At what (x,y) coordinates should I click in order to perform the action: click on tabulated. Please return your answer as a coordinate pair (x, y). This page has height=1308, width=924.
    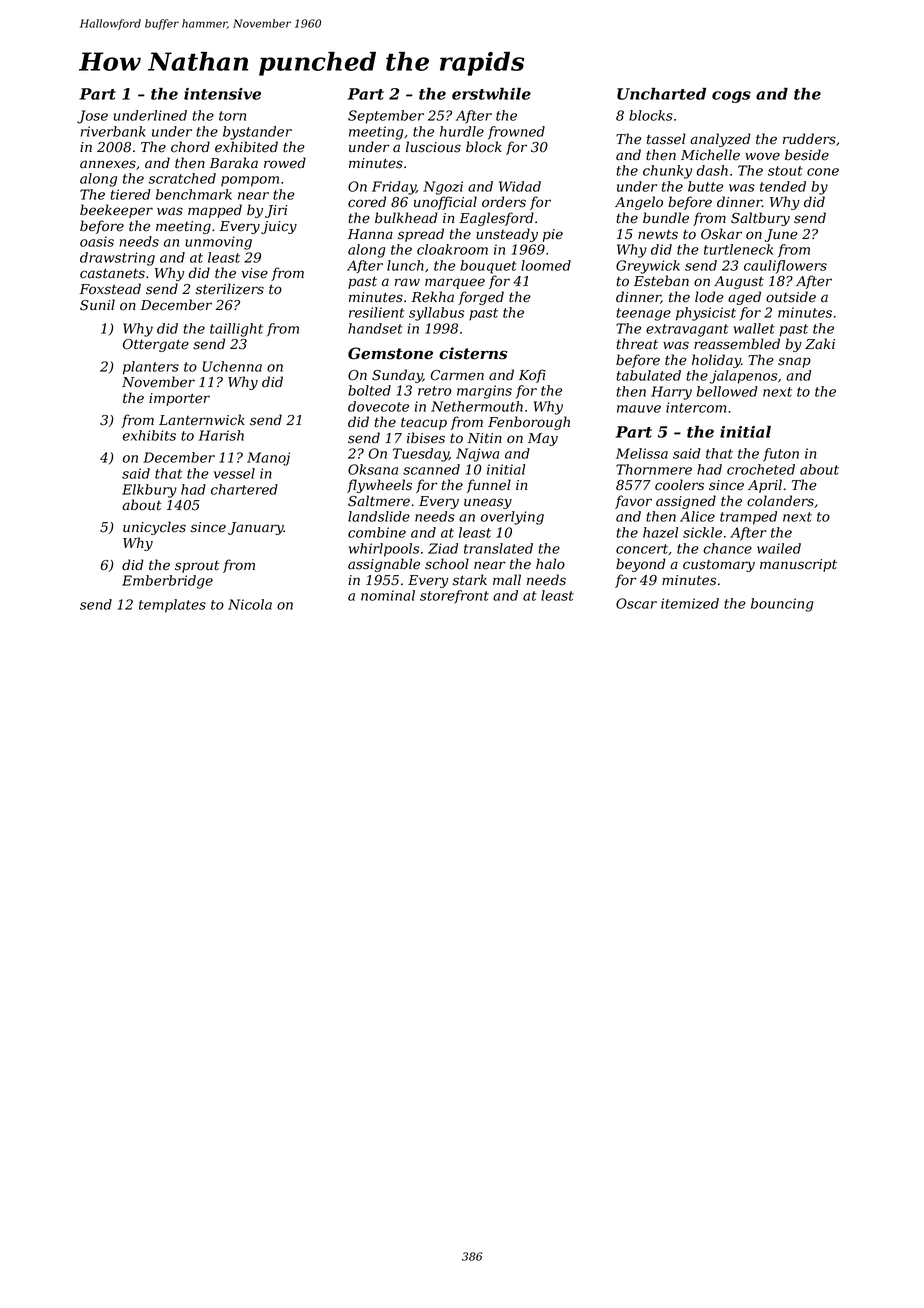
    Looking at the image, I should click on (648, 375).
